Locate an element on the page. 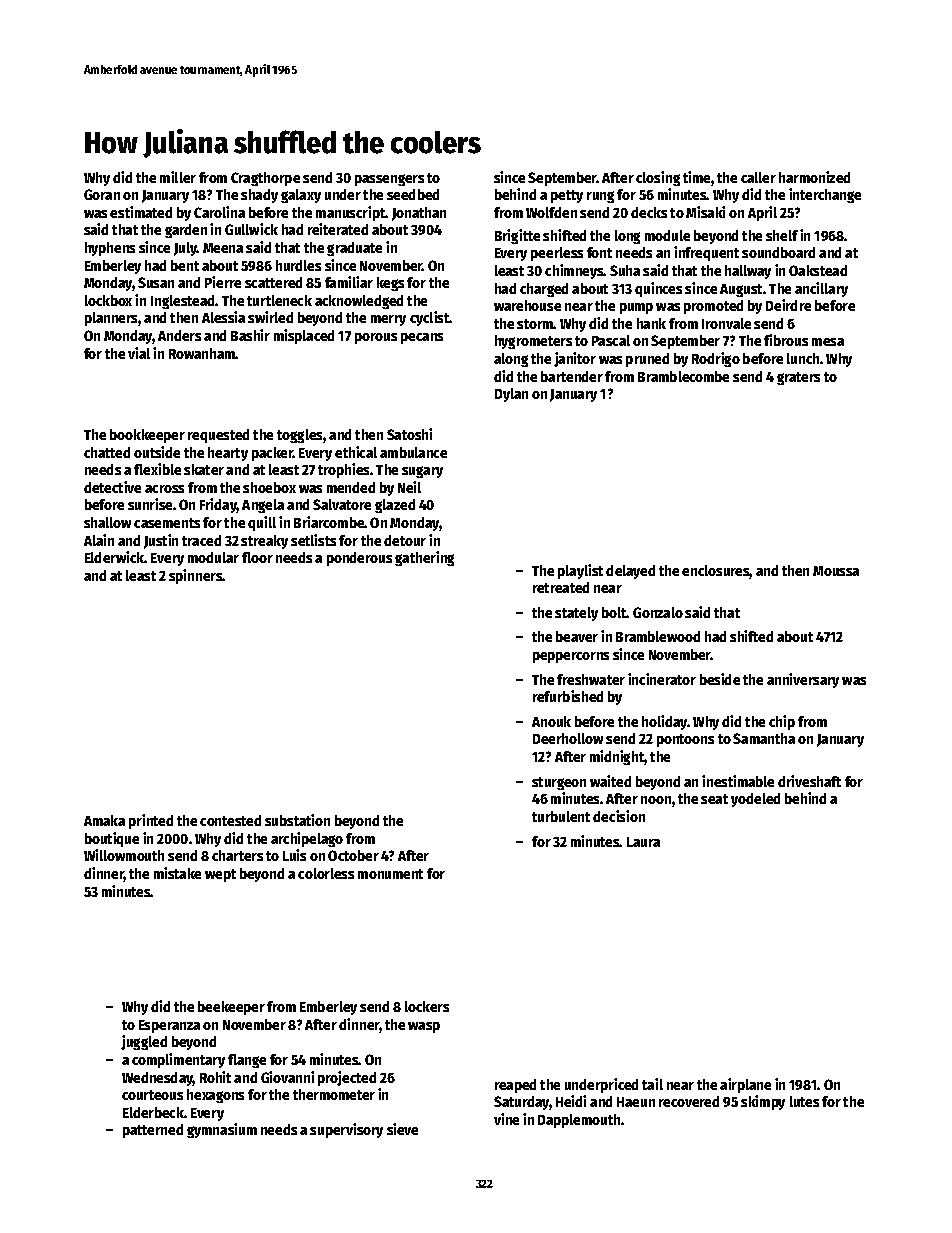  planners is located at coordinates (111, 319).
